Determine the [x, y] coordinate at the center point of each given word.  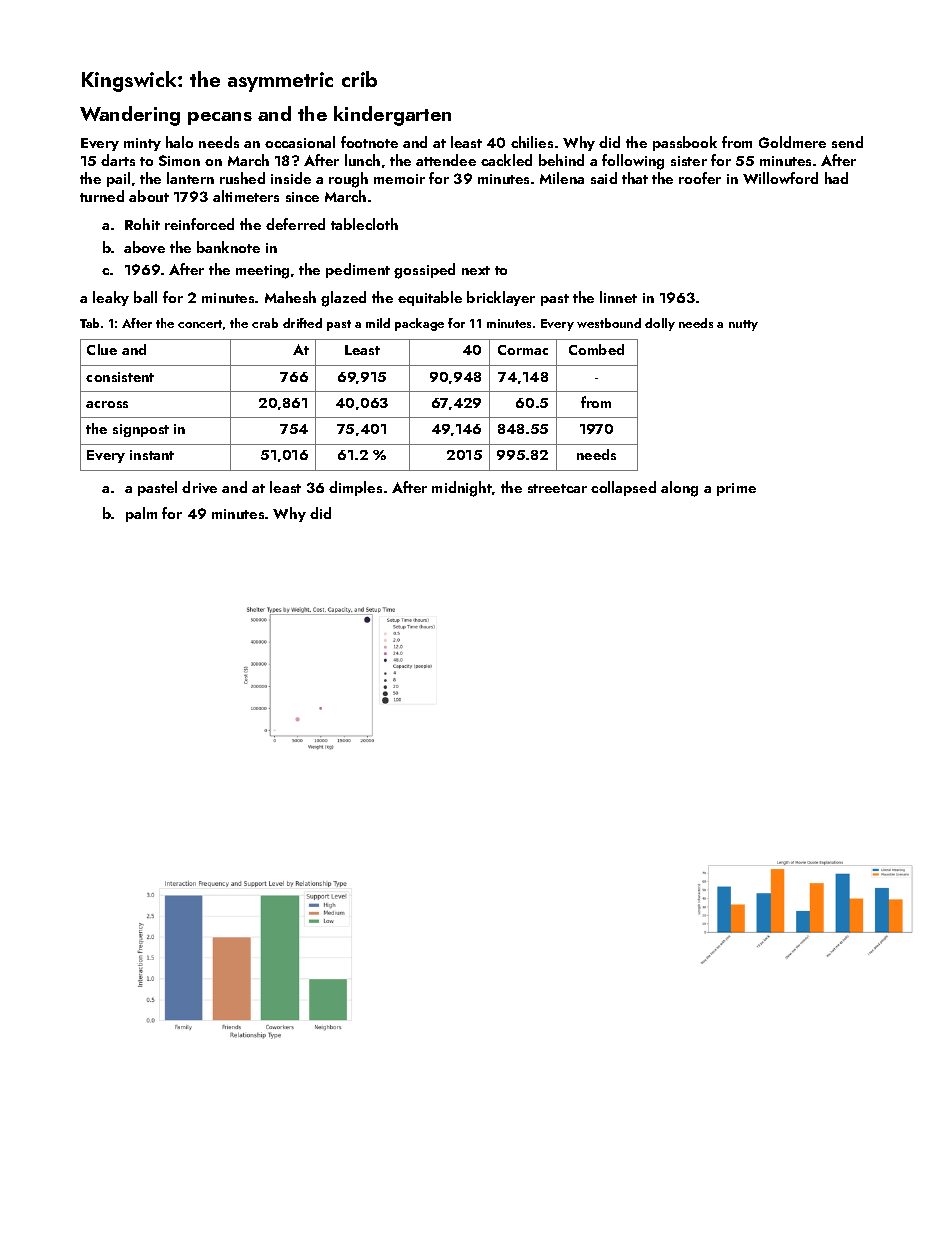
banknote [228, 247]
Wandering [130, 116]
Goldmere [792, 142]
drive [199, 487]
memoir [399, 179]
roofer [700, 178]
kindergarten [392, 116]
